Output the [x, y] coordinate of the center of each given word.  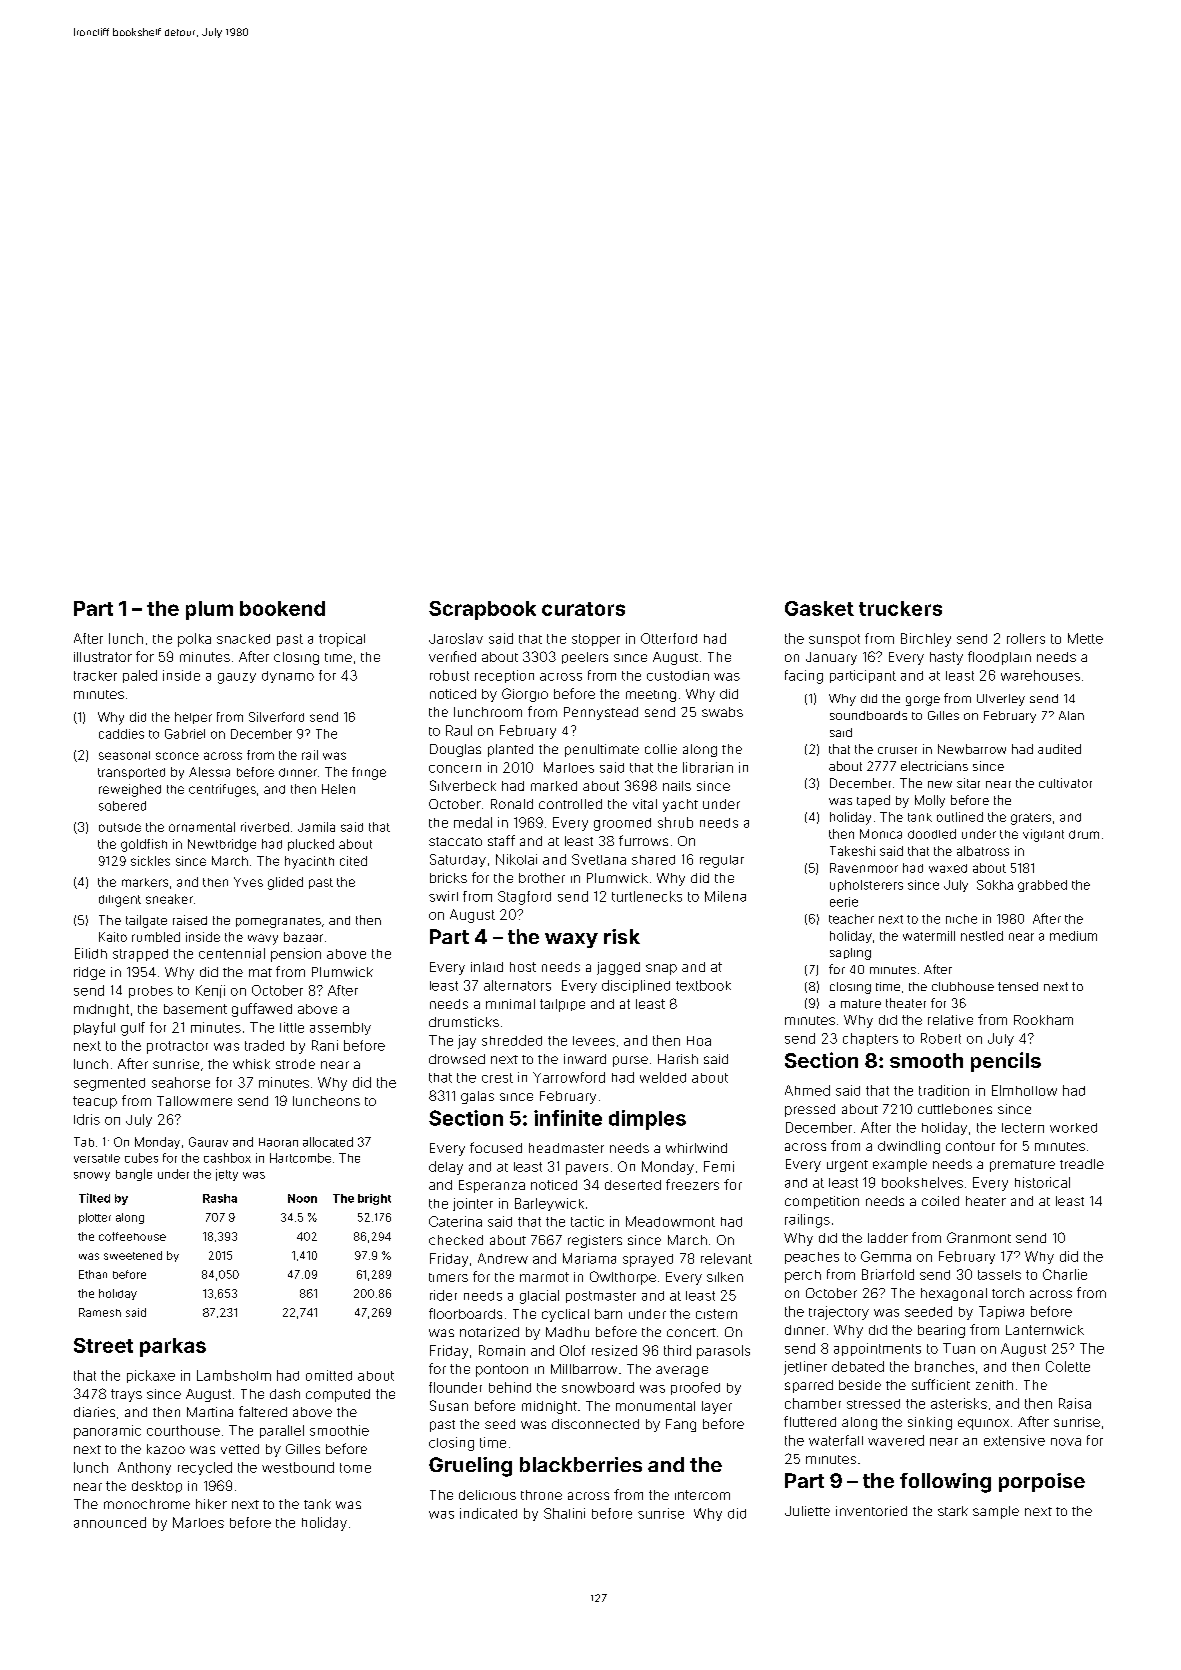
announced [110, 1522]
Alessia [209, 772]
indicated [488, 1513]
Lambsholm [234, 1375]
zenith [994, 1385]
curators [583, 609]
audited [1059, 749]
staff [501, 840]
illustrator [103, 657]
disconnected [595, 1424]
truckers [900, 608]
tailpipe [562, 1005]
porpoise [1042, 1482]
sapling [850, 954]
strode [295, 1064]
